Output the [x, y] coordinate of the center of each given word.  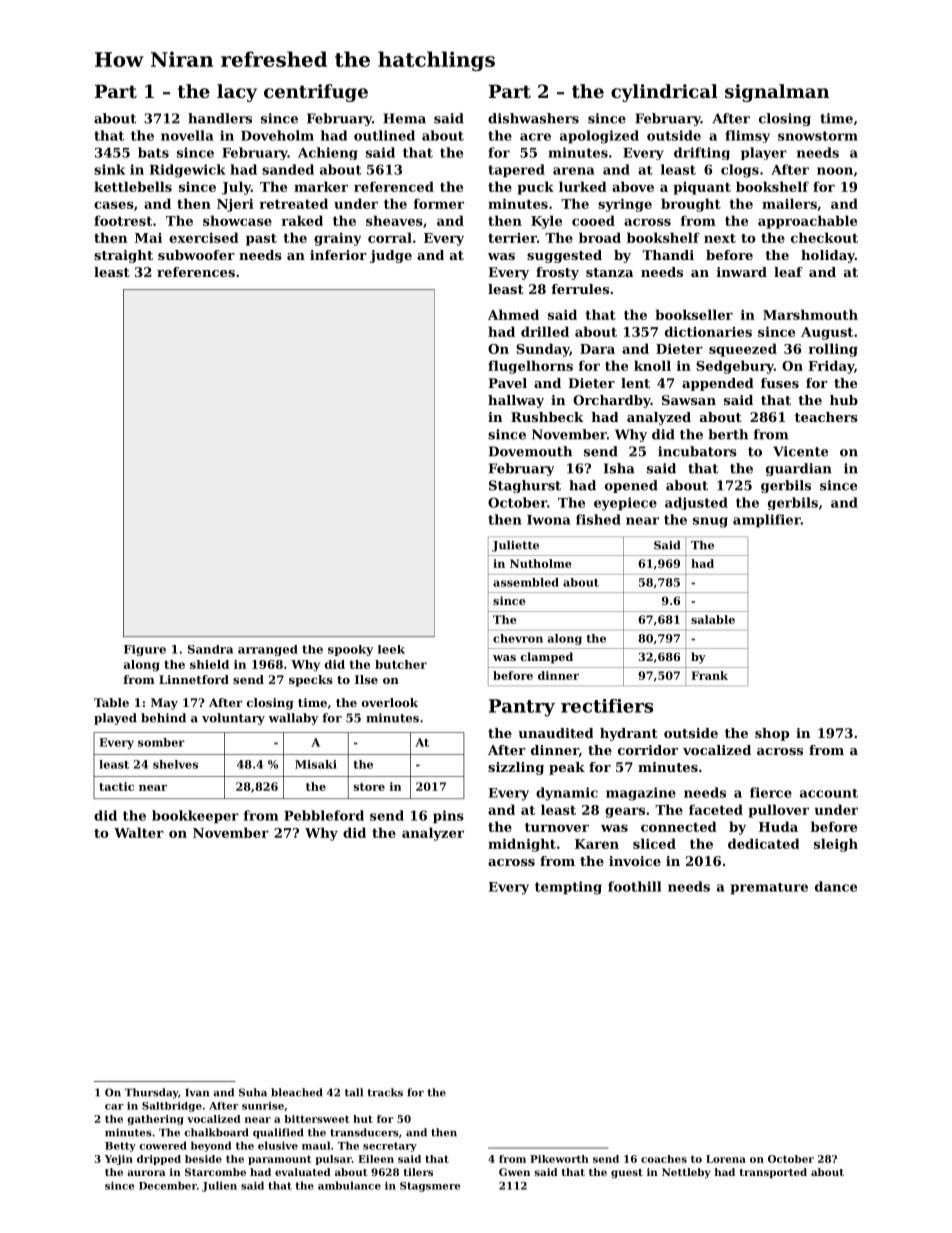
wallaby [294, 719]
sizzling [516, 768]
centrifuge [316, 93]
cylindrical [664, 93]
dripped [159, 1160]
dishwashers [533, 118]
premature [769, 889]
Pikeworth [559, 1159]
